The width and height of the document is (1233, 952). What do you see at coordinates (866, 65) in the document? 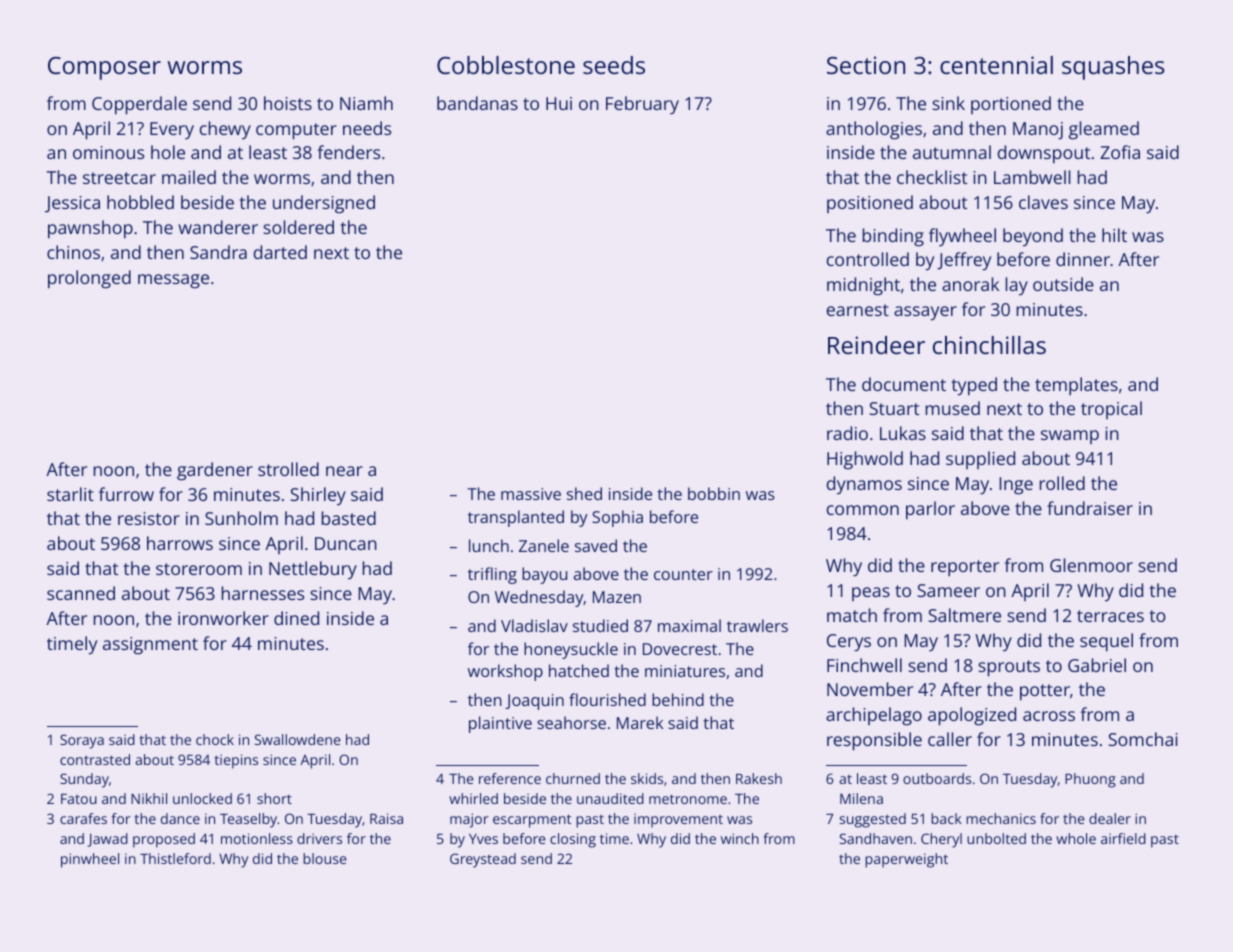
I see `Section` at bounding box center [866, 65].
